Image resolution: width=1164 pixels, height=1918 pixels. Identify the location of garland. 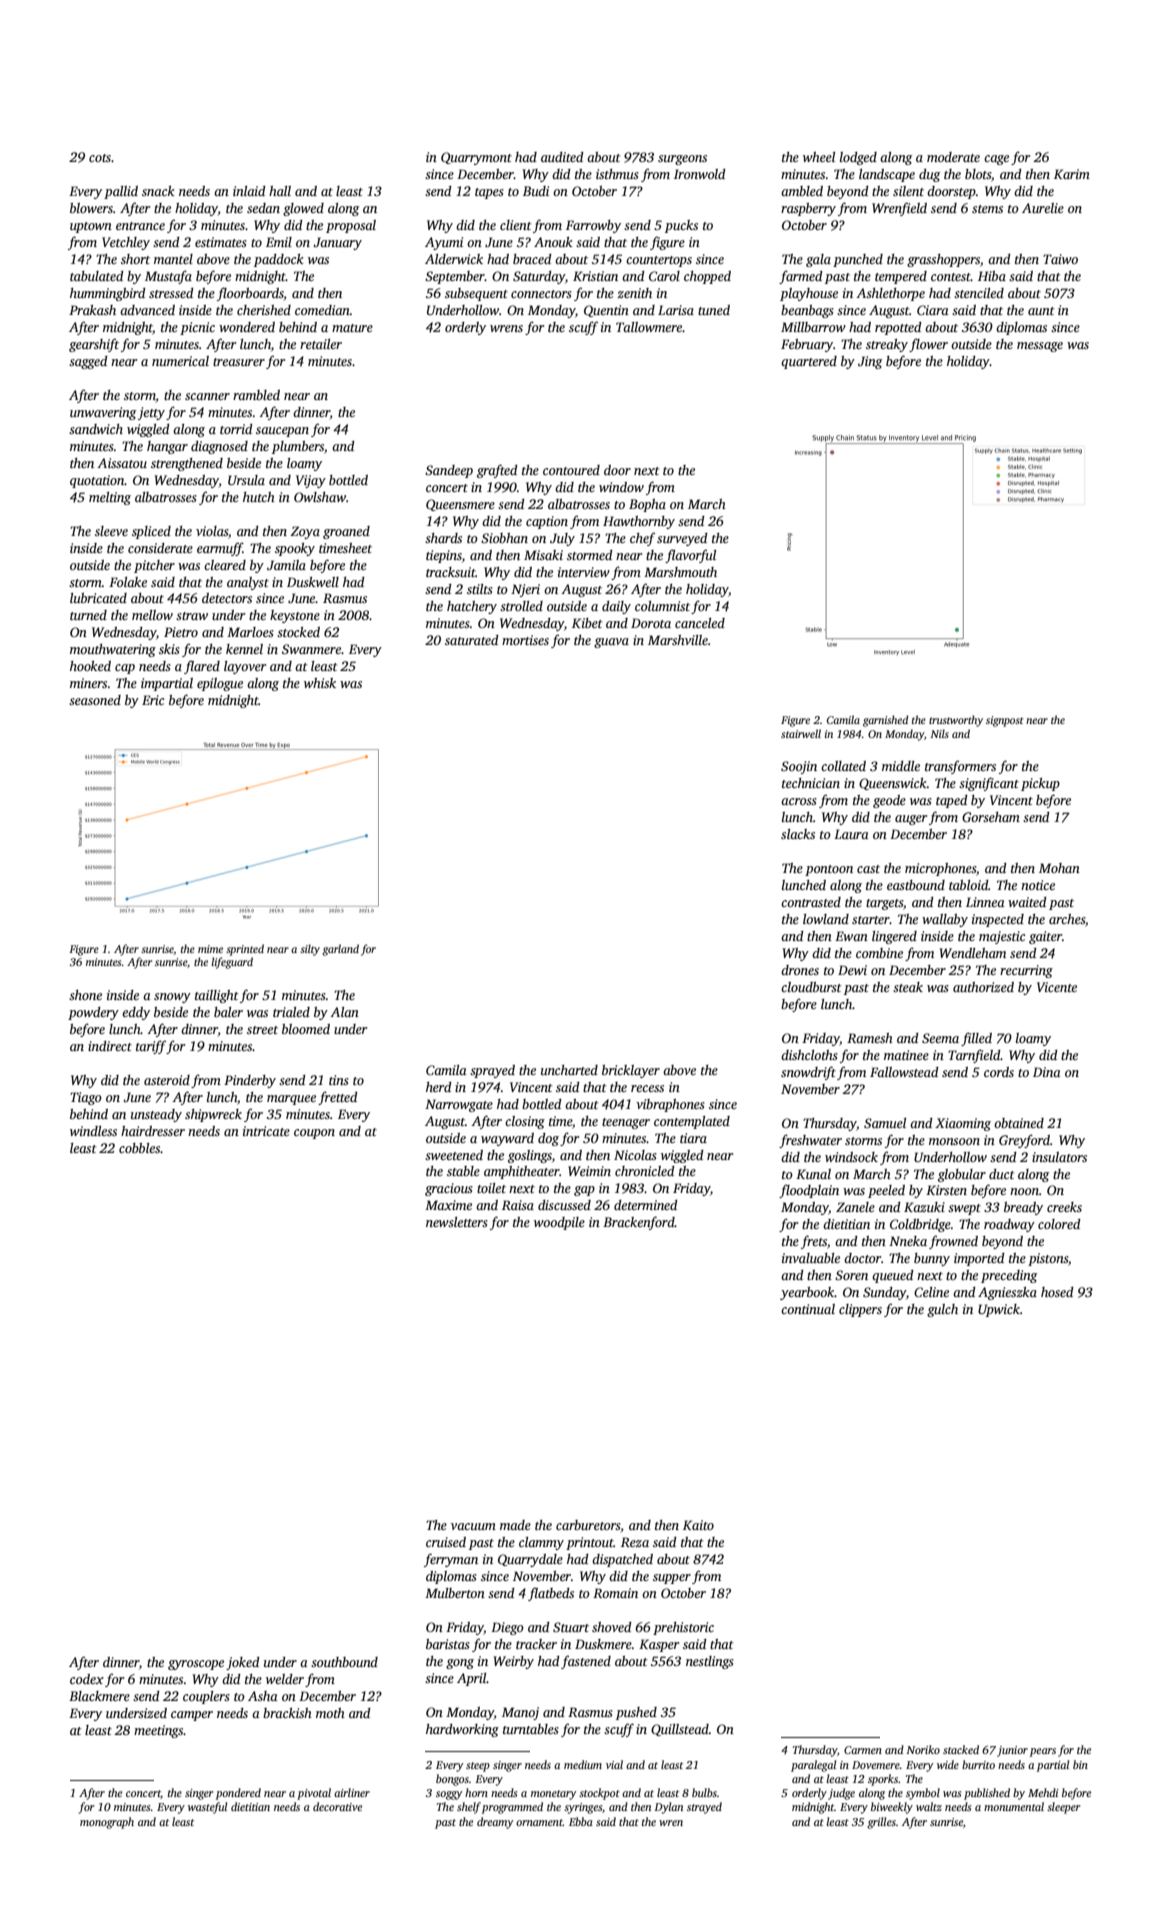
(340, 950).
